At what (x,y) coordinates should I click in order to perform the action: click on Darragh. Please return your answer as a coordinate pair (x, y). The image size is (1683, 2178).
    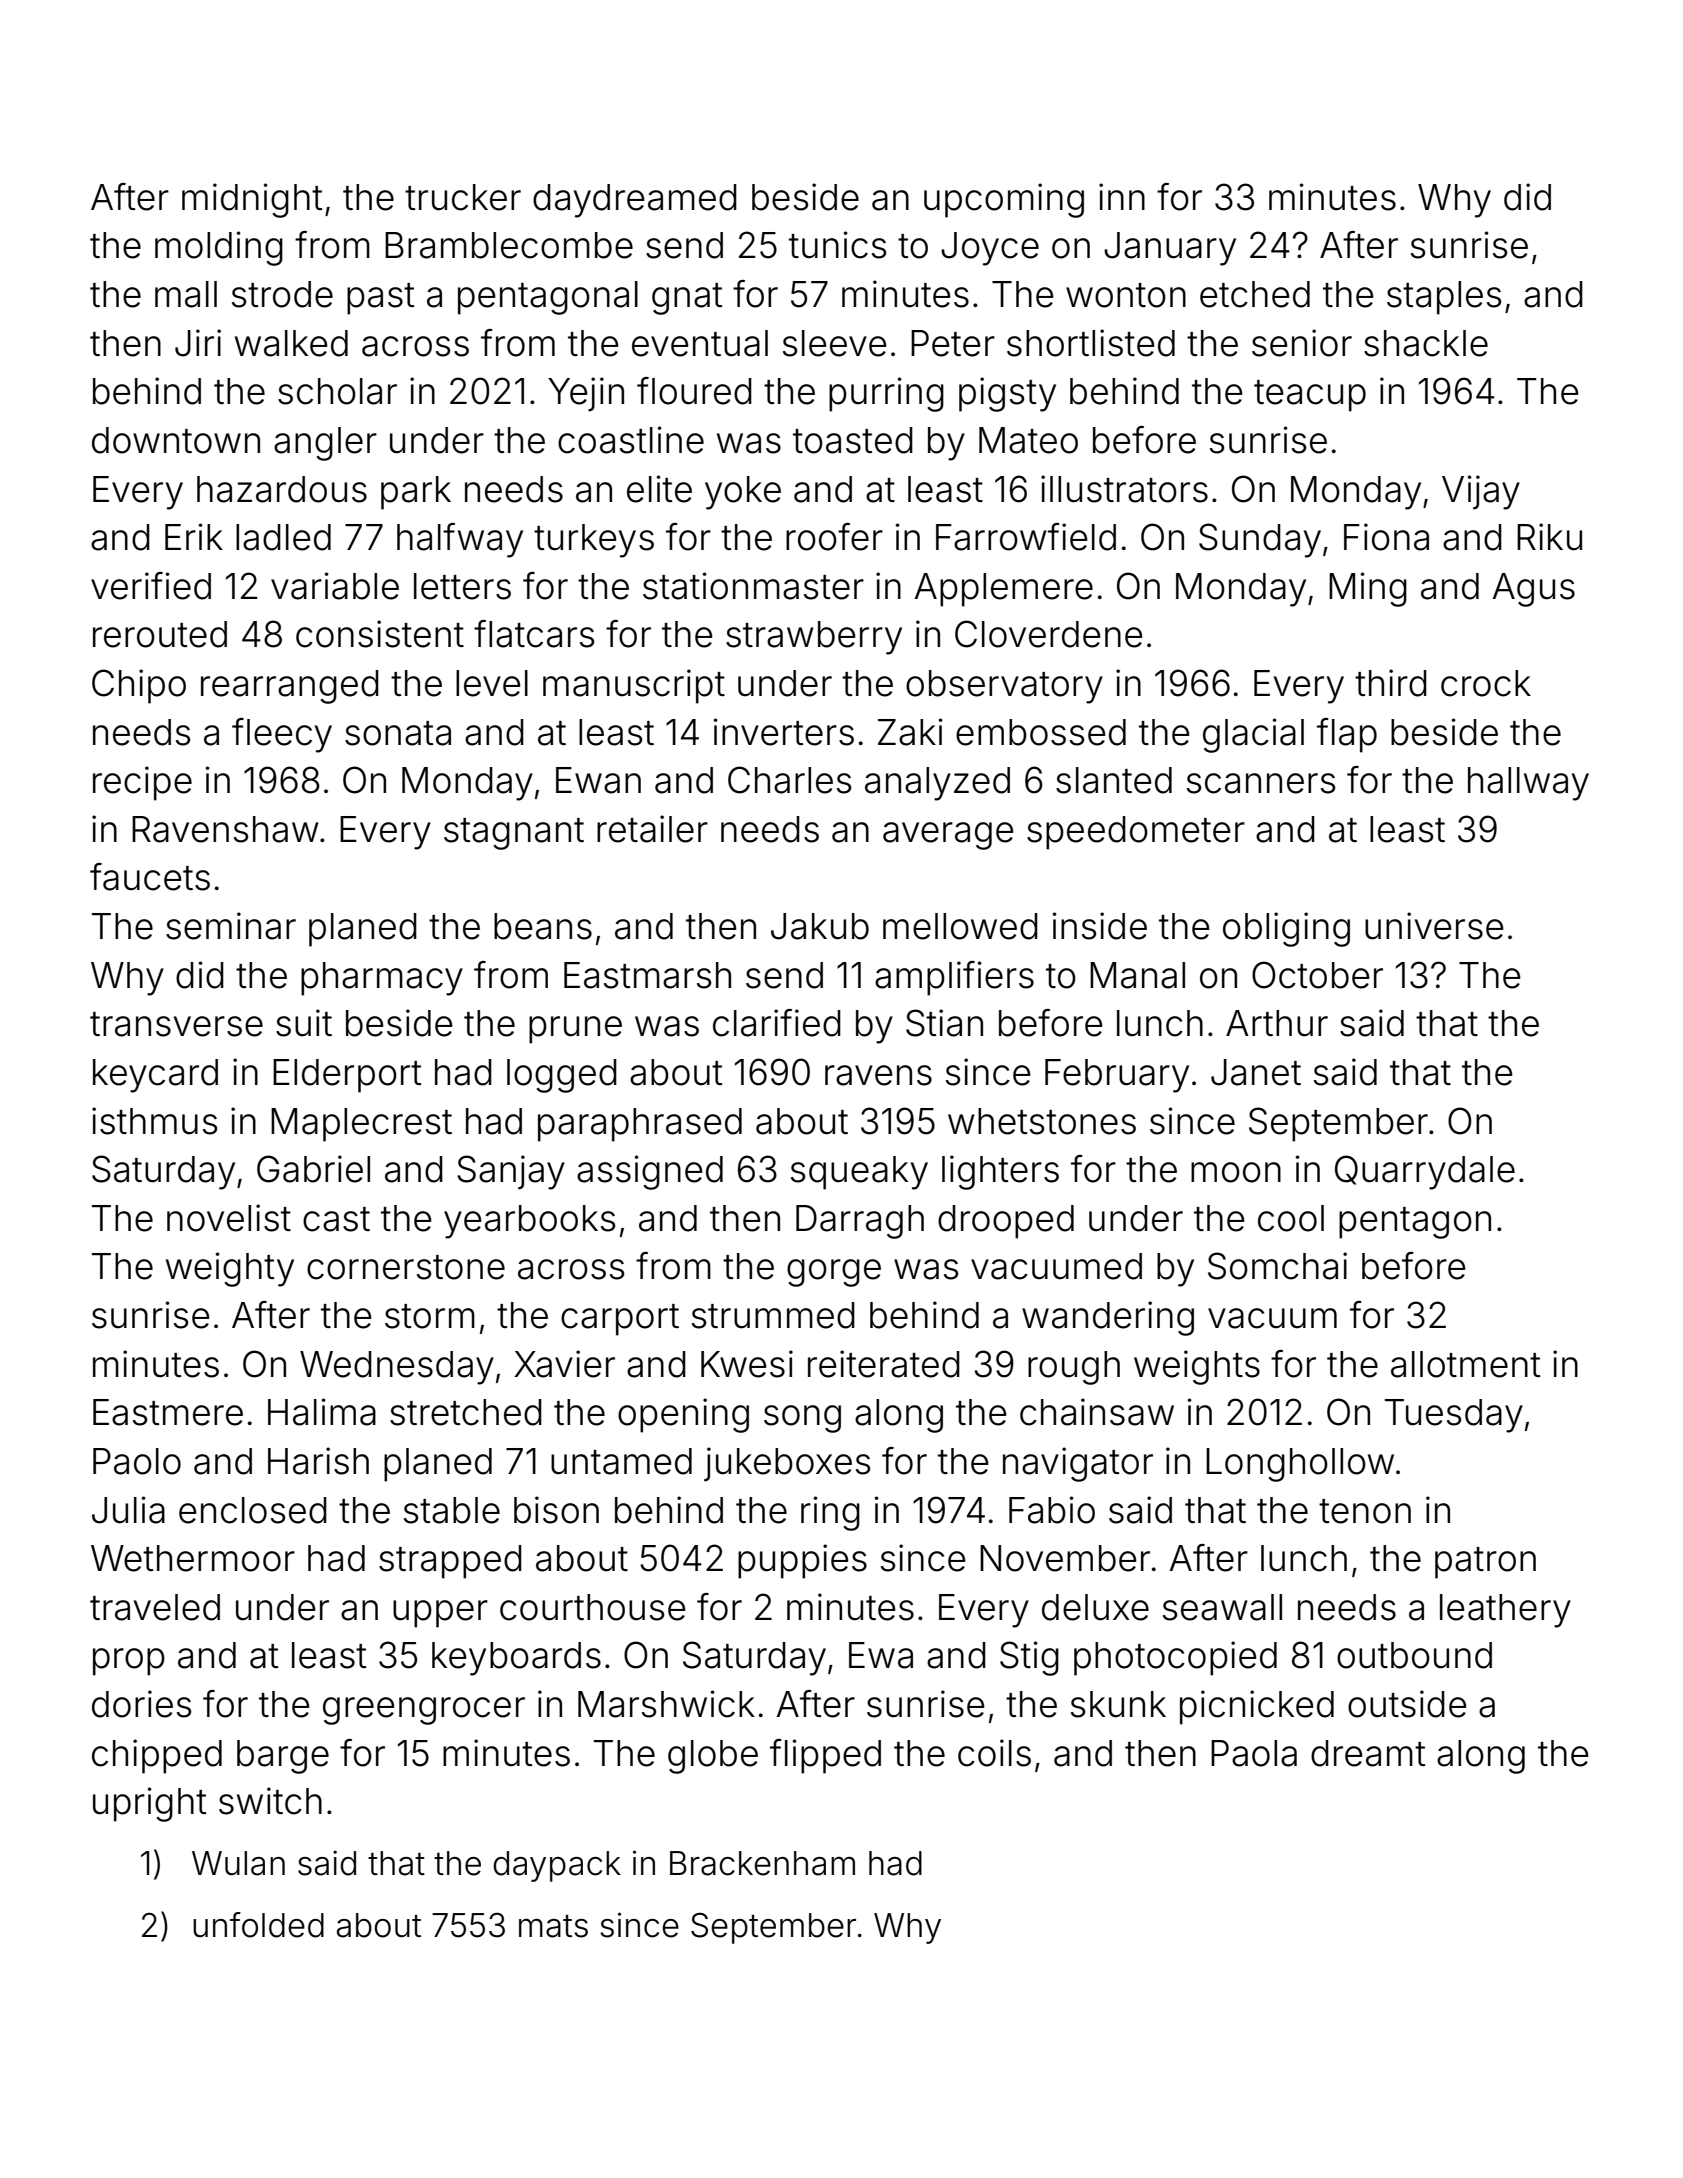
    Looking at the image, I should click on (860, 1222).
